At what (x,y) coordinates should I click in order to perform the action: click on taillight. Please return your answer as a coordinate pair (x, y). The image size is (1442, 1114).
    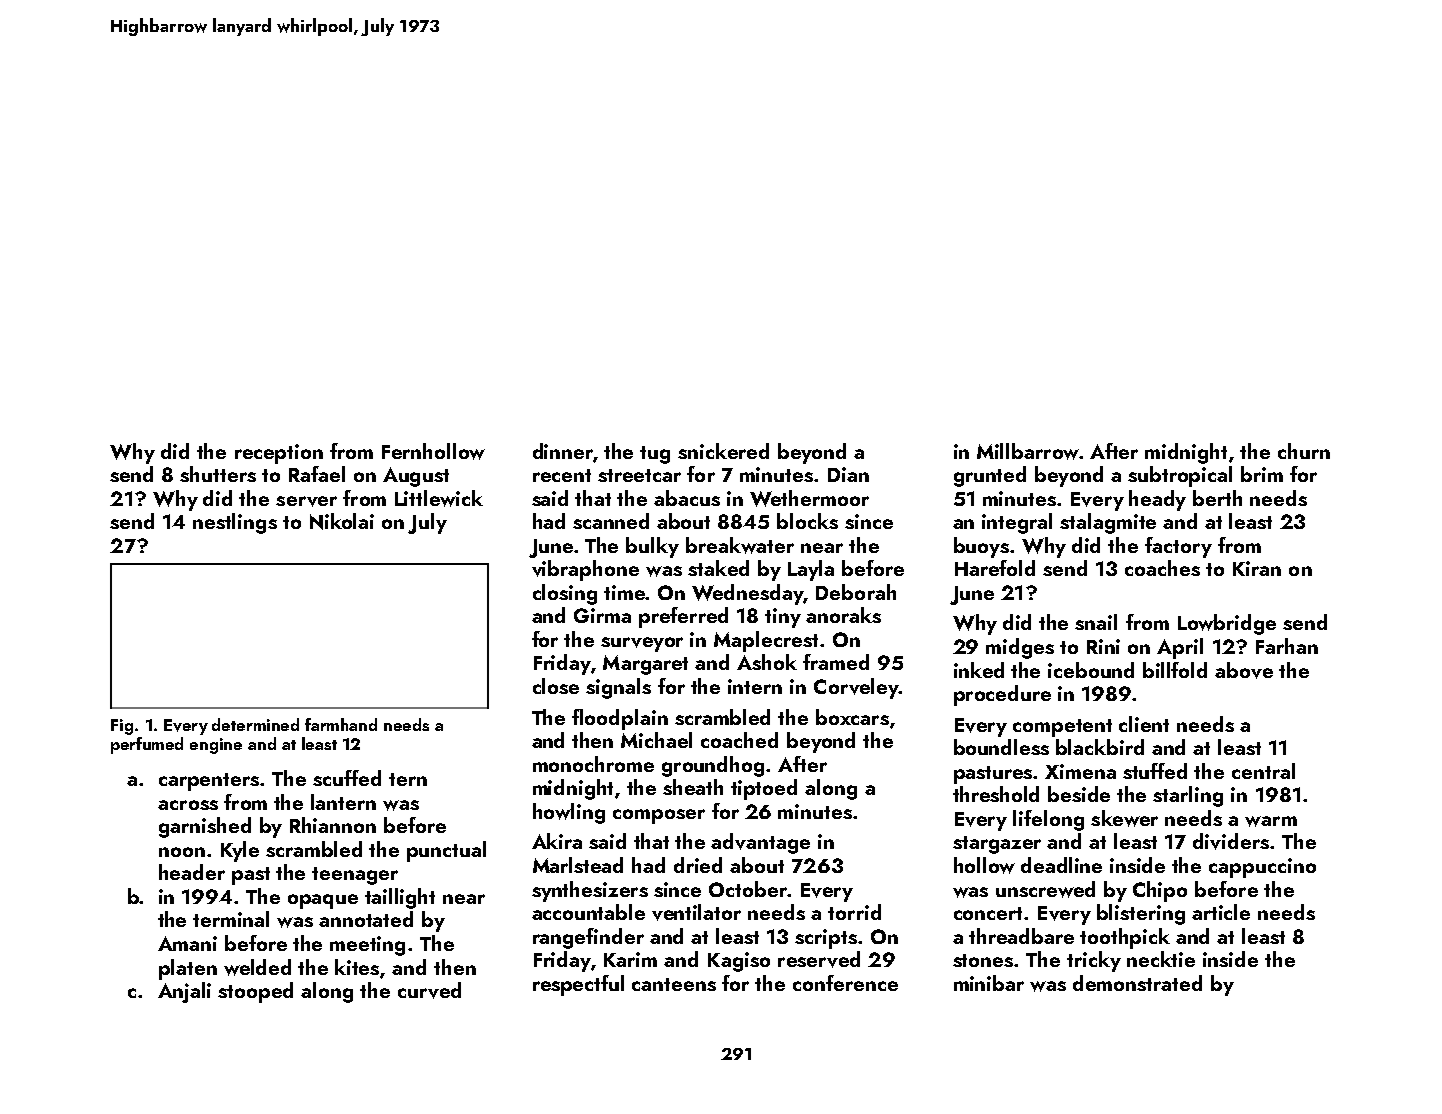
    Looking at the image, I should click on (400, 898).
